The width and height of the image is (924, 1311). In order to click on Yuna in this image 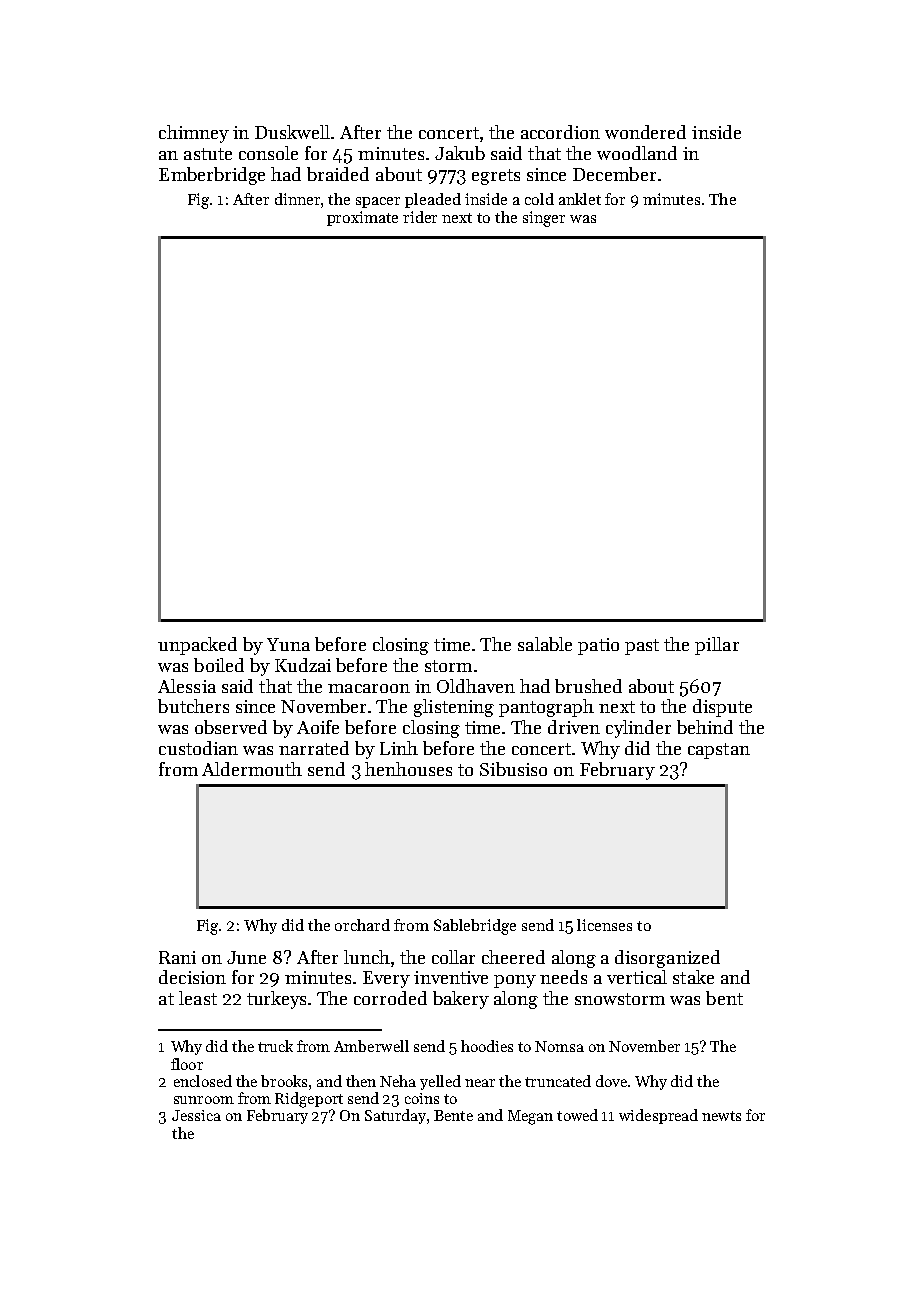, I will do `click(288, 644)`.
